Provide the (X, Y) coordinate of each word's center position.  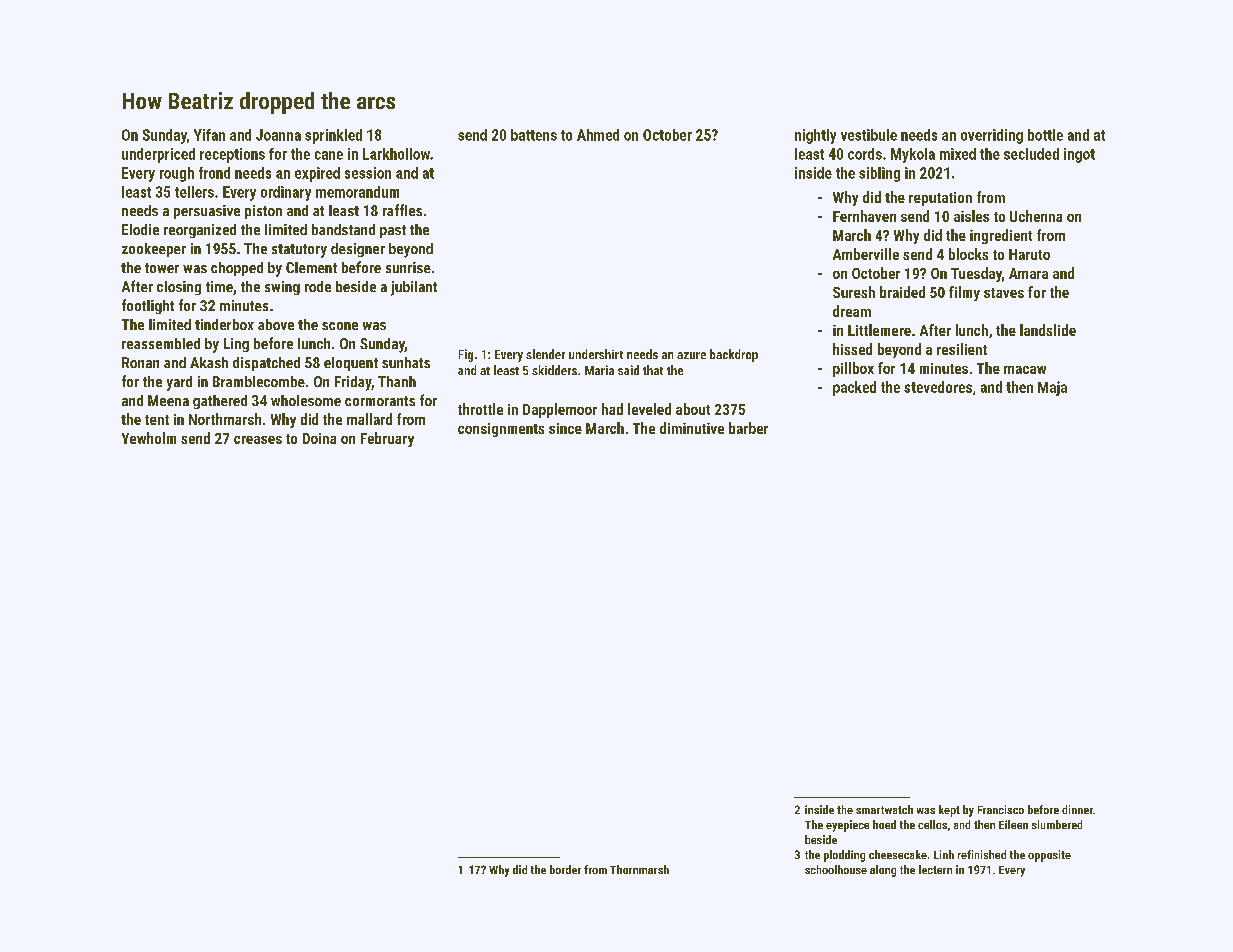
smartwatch (884, 809)
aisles (971, 216)
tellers (194, 192)
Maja (1052, 388)
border (565, 869)
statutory (299, 251)
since (565, 428)
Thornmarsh (639, 869)
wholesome (306, 400)
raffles (402, 210)
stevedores (938, 387)
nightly (815, 136)
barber (748, 428)
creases (258, 440)
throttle (480, 409)
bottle (1045, 135)
